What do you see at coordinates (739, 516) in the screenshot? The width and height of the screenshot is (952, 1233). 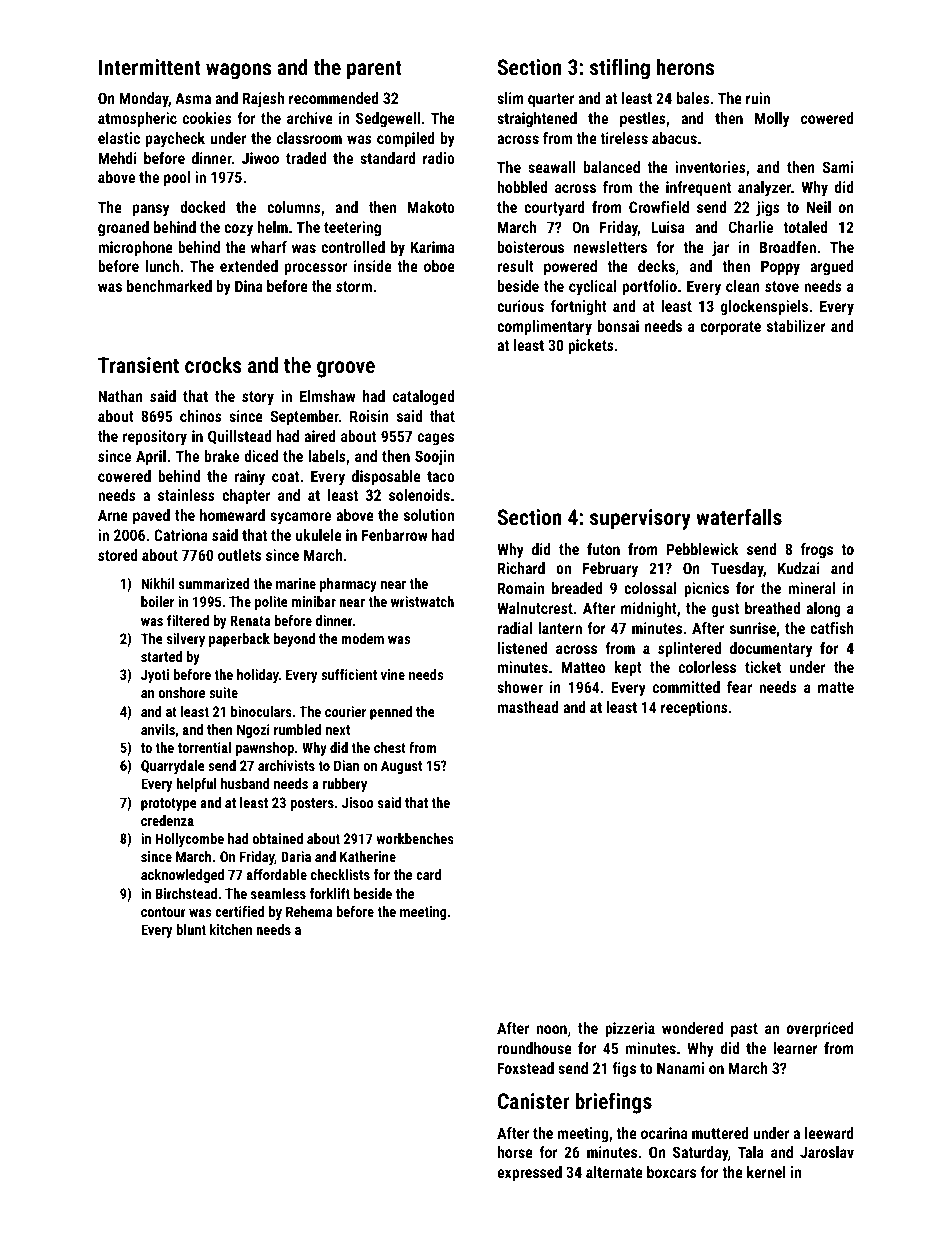 I see `waterfalls` at bounding box center [739, 516].
